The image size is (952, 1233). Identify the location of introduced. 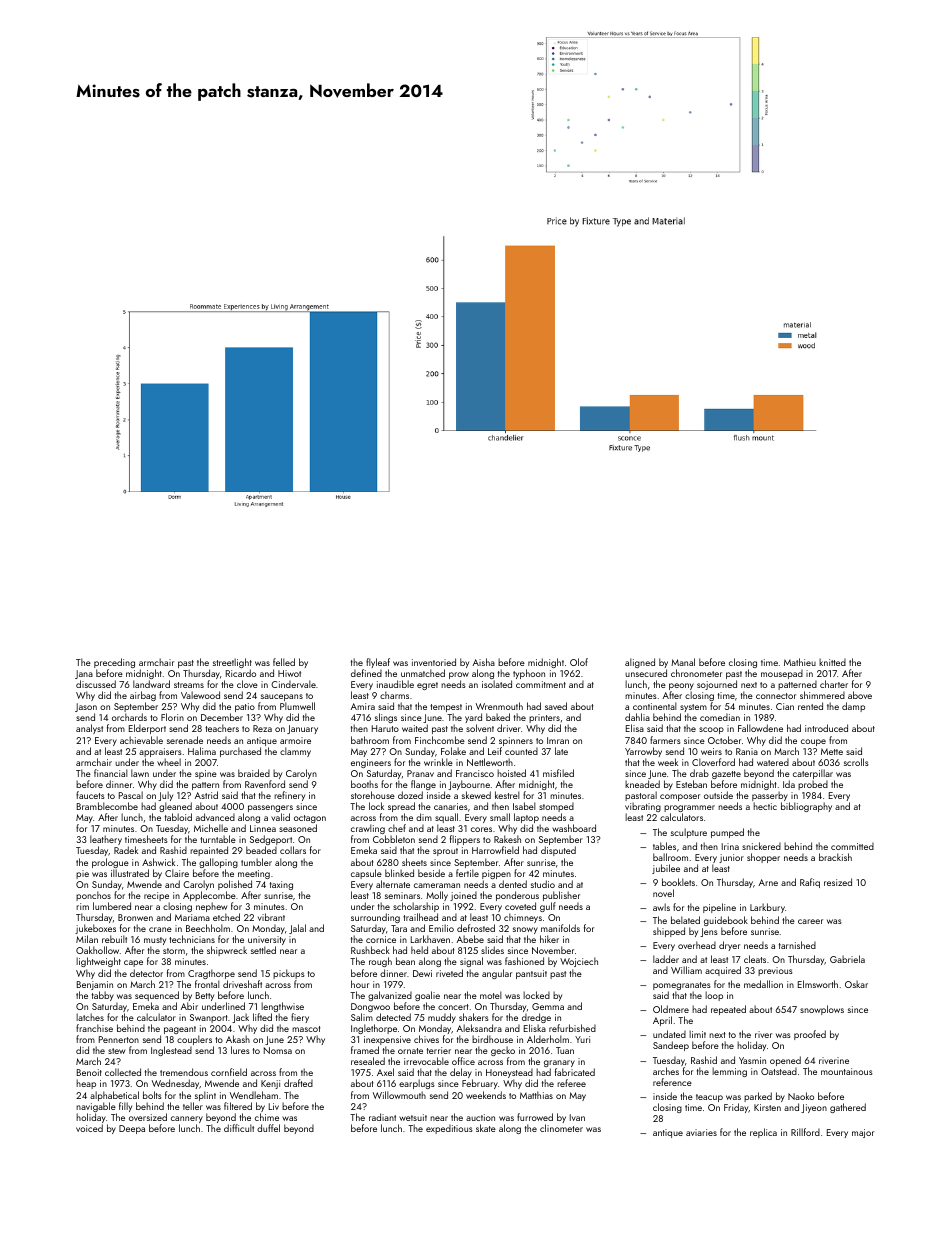
(826, 728).
